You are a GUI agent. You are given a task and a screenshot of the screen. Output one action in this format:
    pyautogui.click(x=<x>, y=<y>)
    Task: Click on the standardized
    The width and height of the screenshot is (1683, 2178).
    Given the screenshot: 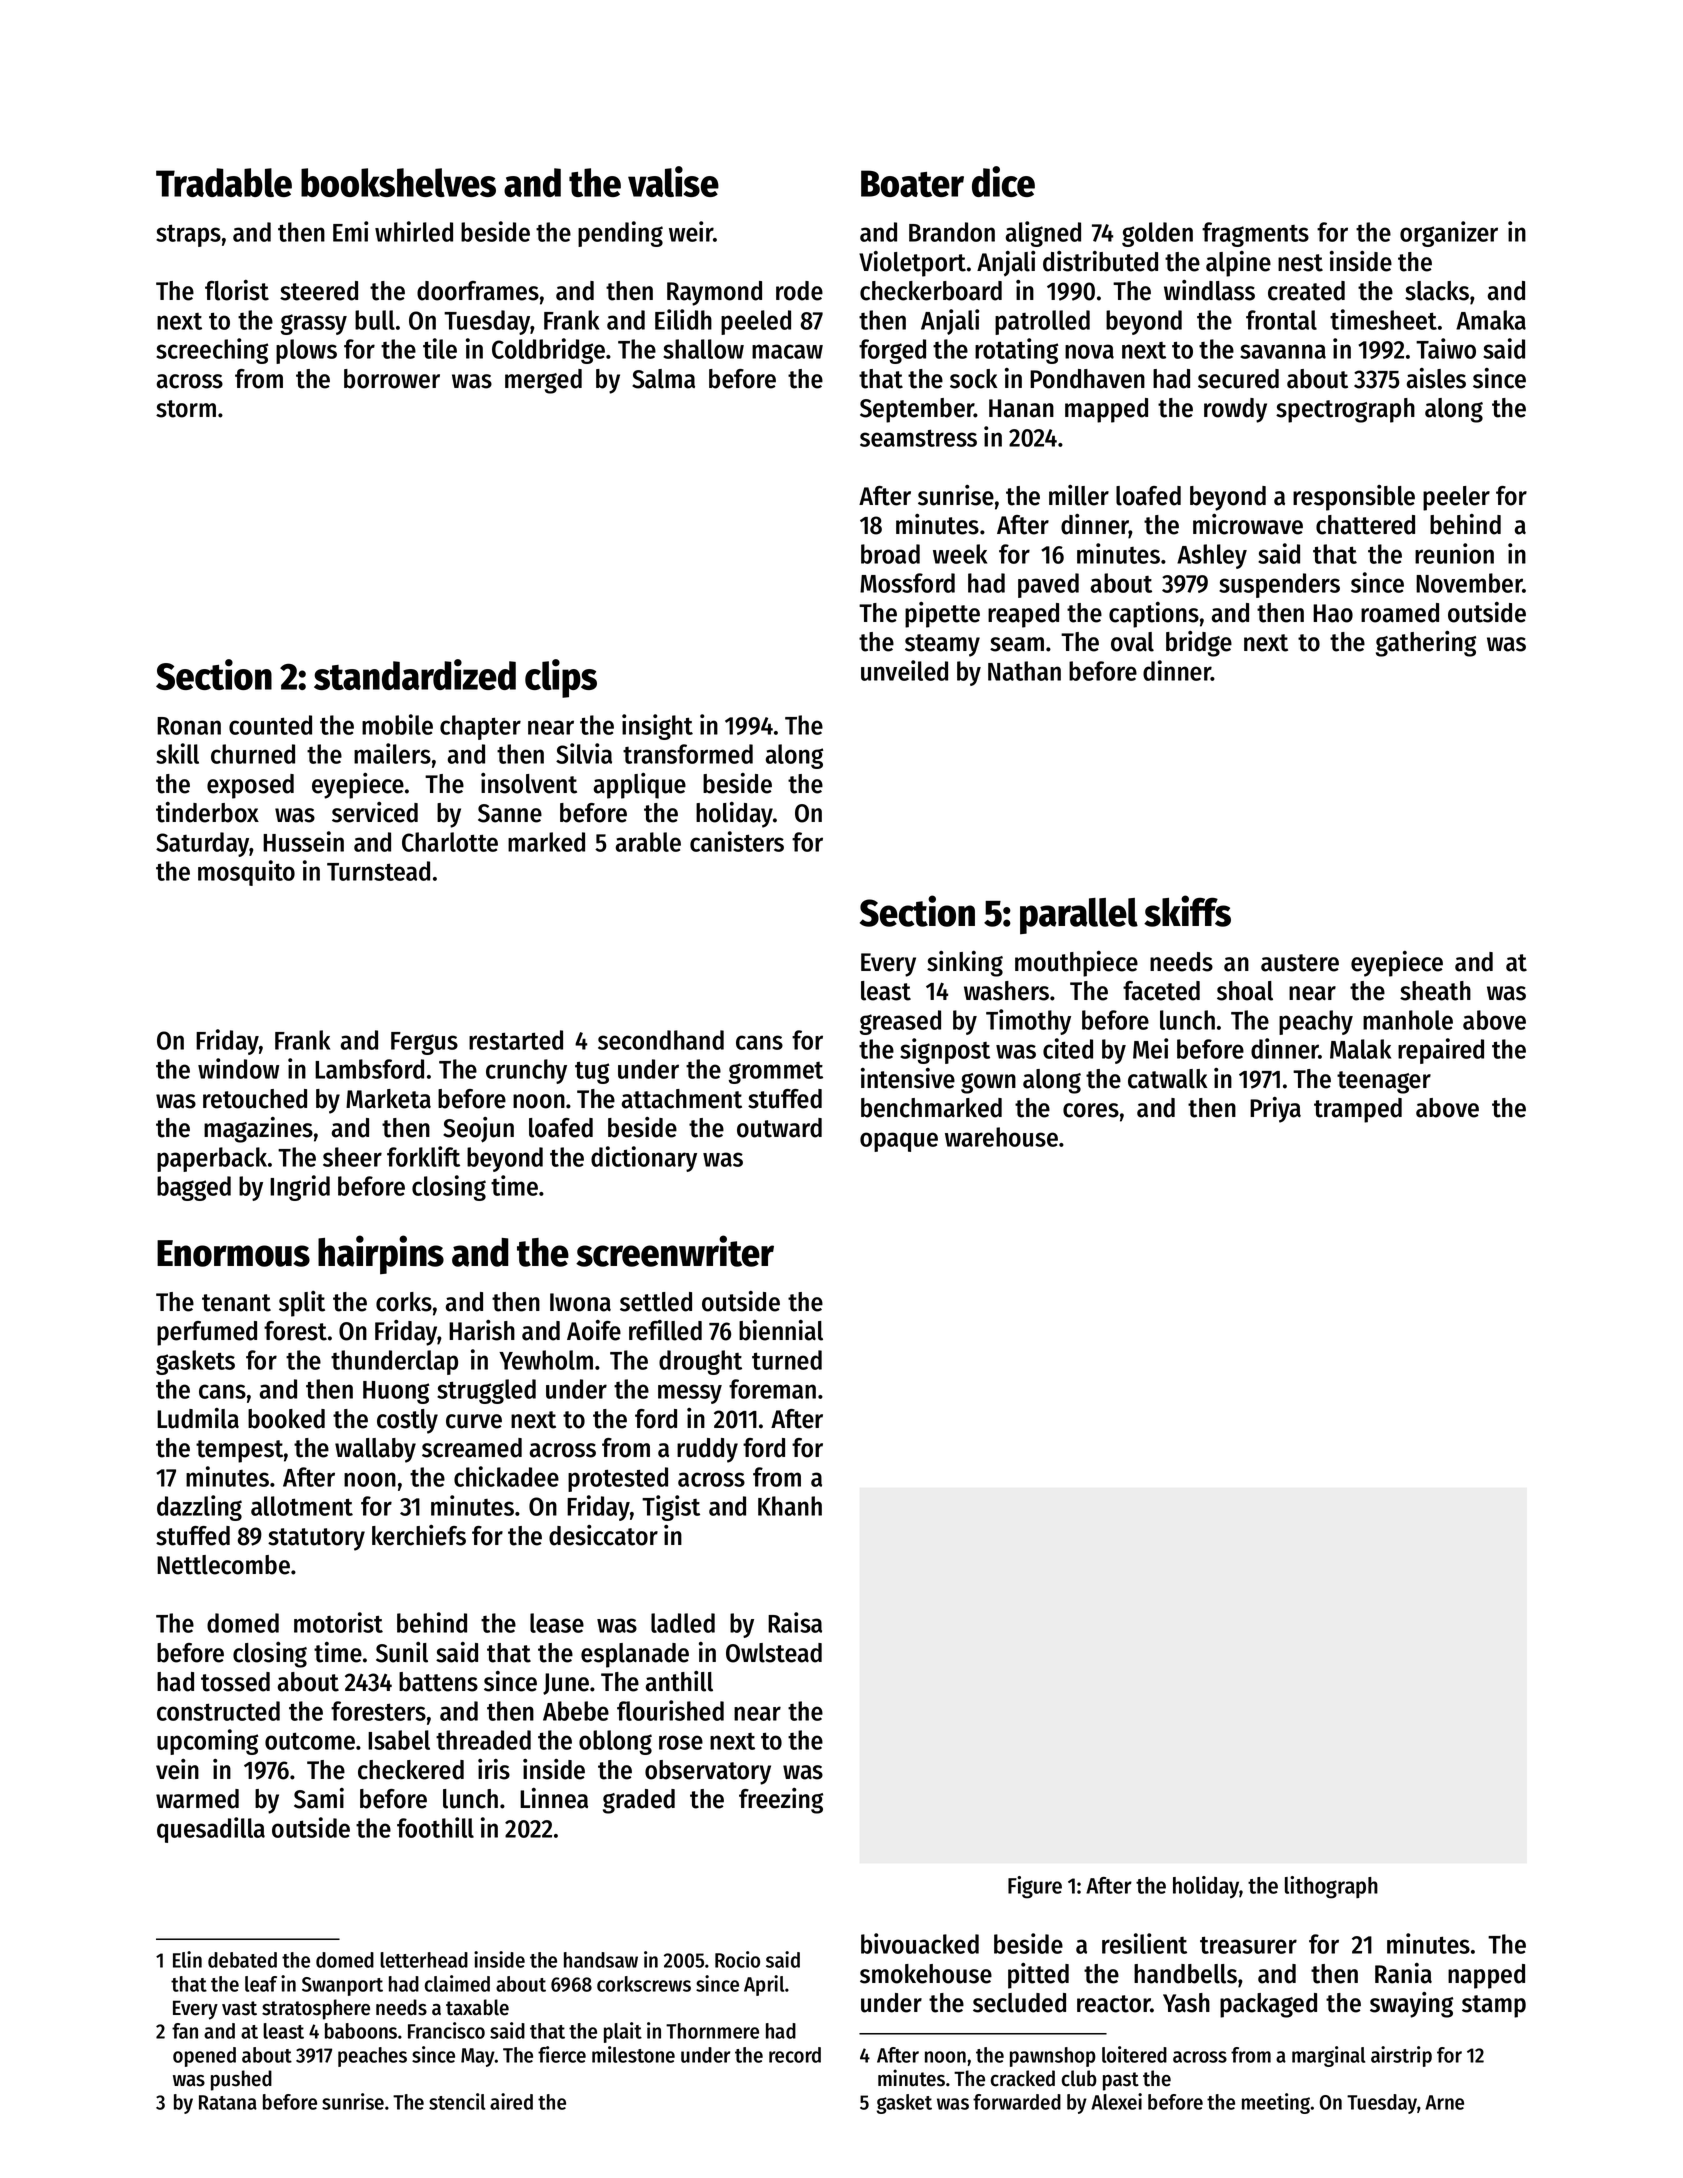 What is the action you would take?
    pyautogui.click(x=415, y=674)
